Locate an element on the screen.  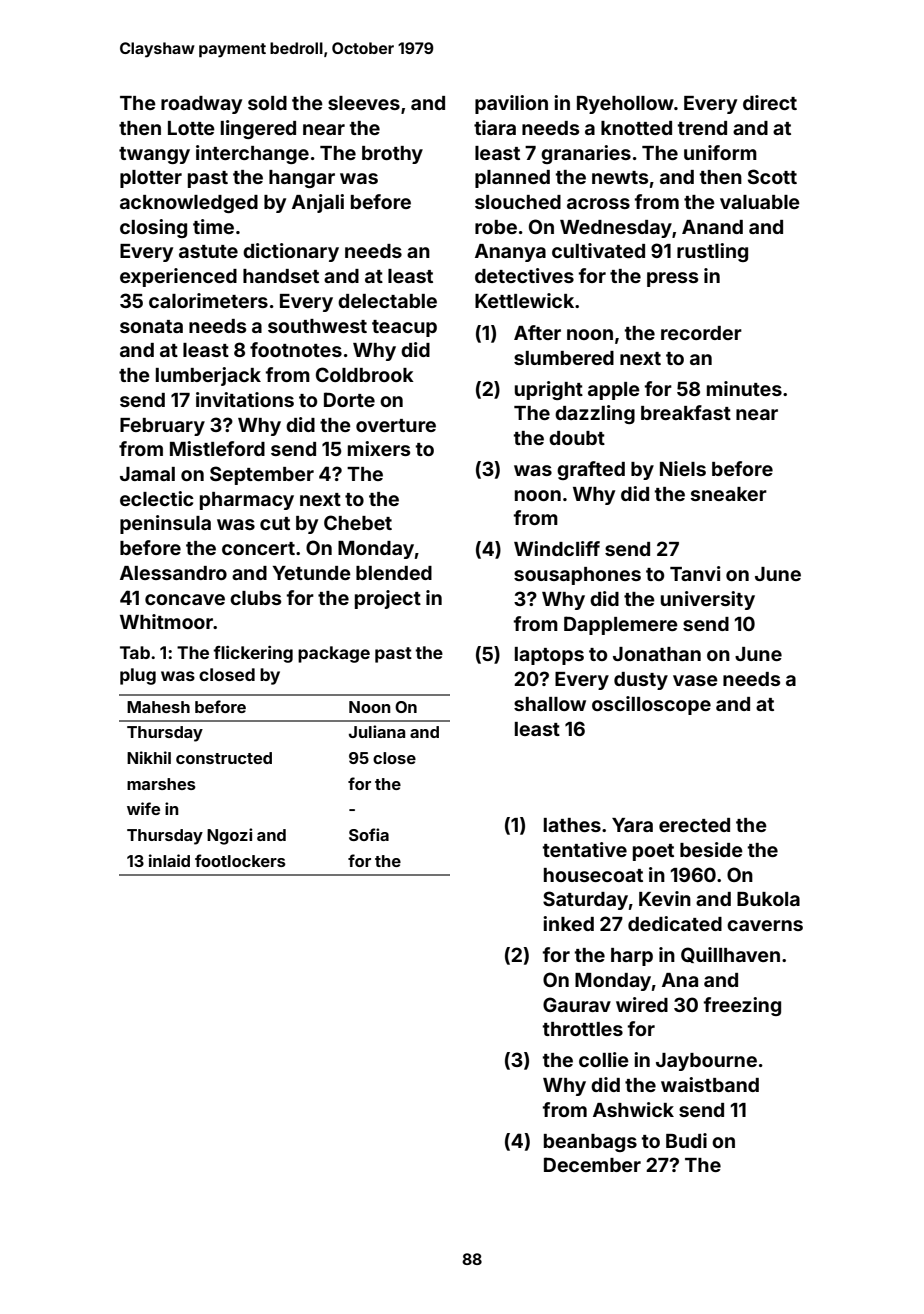
Whitmoor is located at coordinates (166, 621).
